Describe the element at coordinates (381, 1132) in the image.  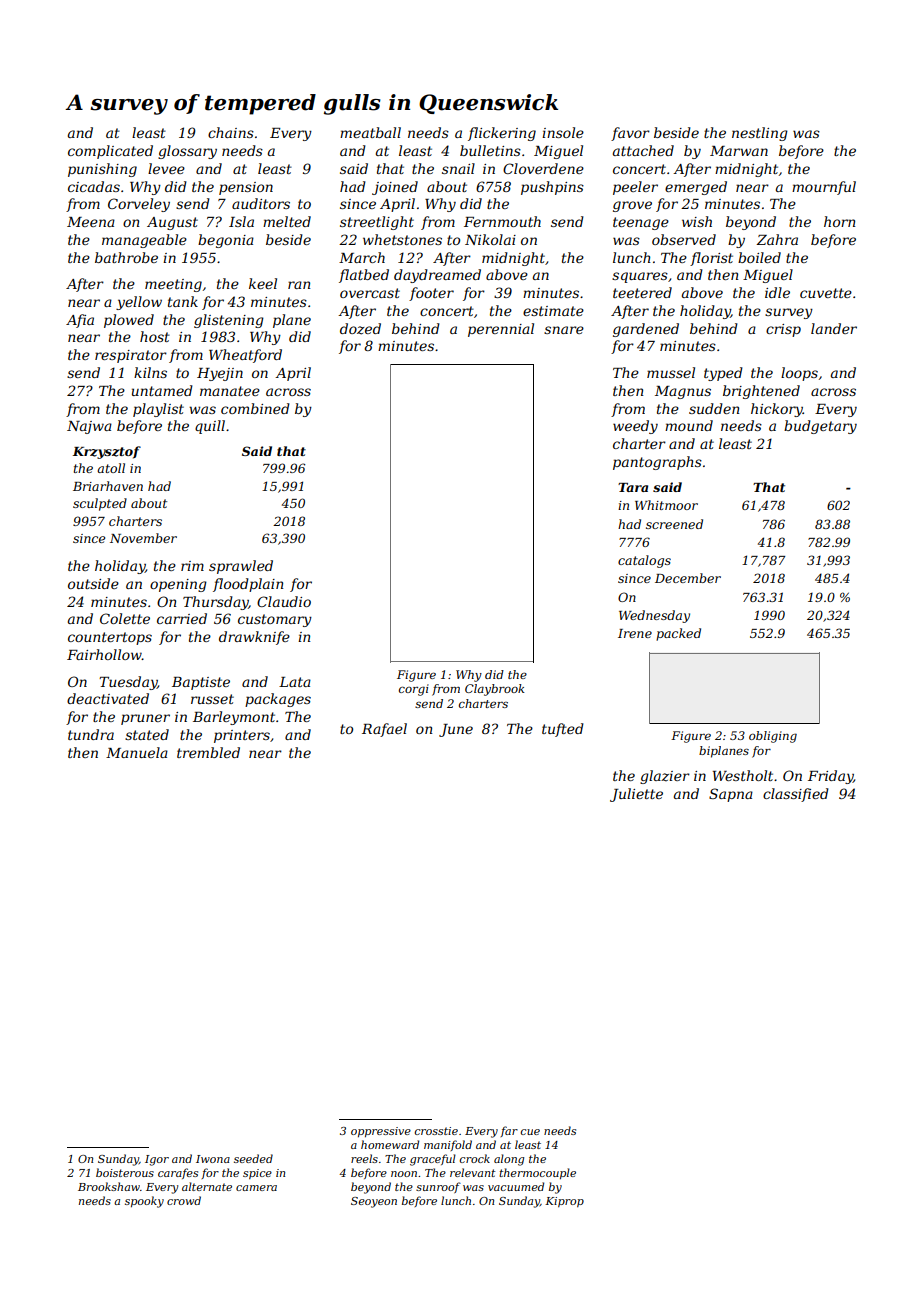
I see `oppressive` at that location.
